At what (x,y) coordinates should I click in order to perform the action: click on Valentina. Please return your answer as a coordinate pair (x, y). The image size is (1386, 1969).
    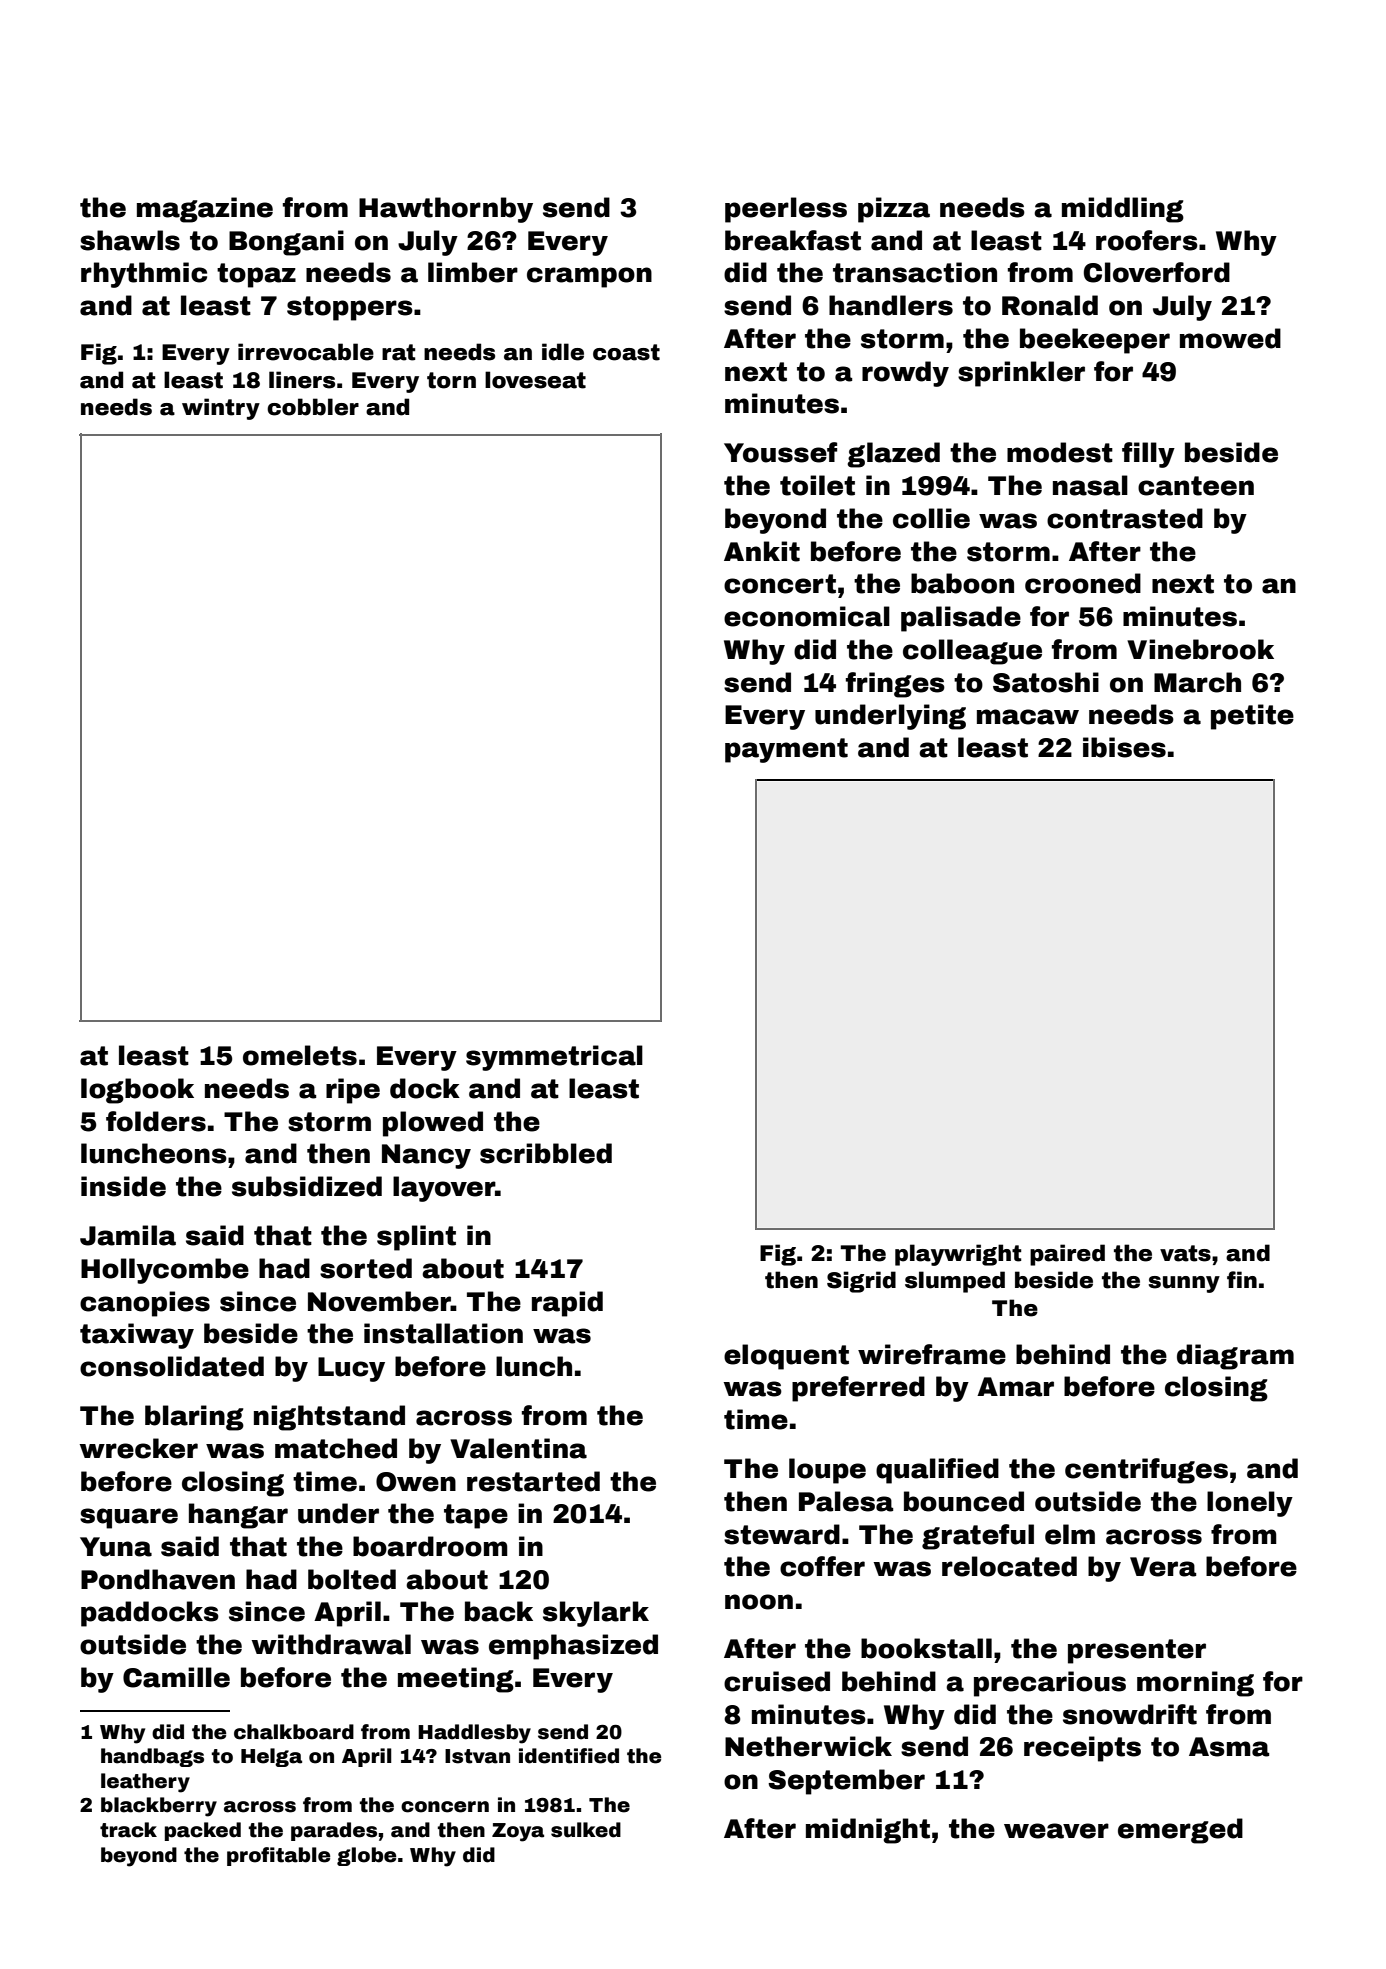
    Looking at the image, I should click on (518, 1448).
